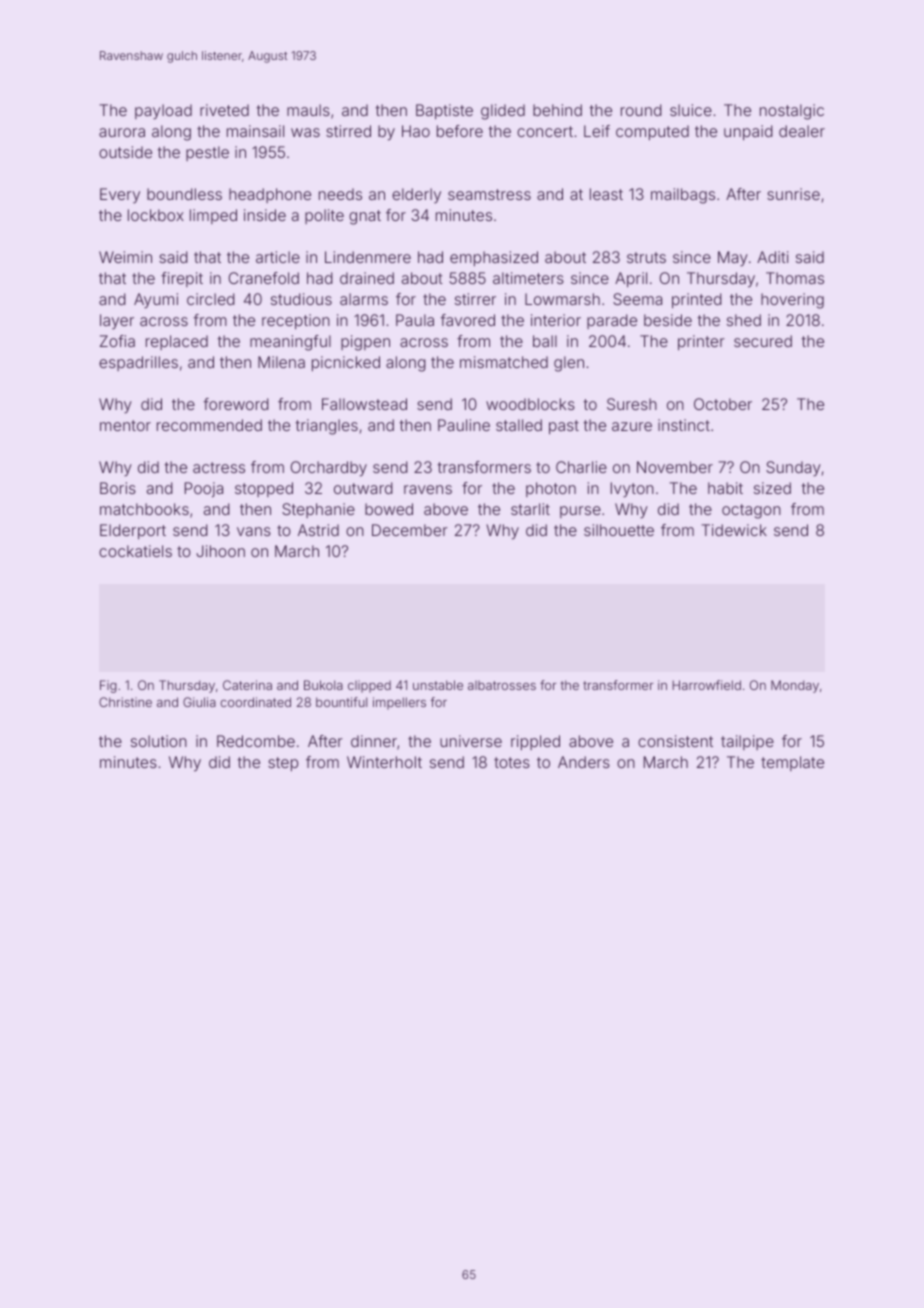  I want to click on altimeters, so click(528, 278).
